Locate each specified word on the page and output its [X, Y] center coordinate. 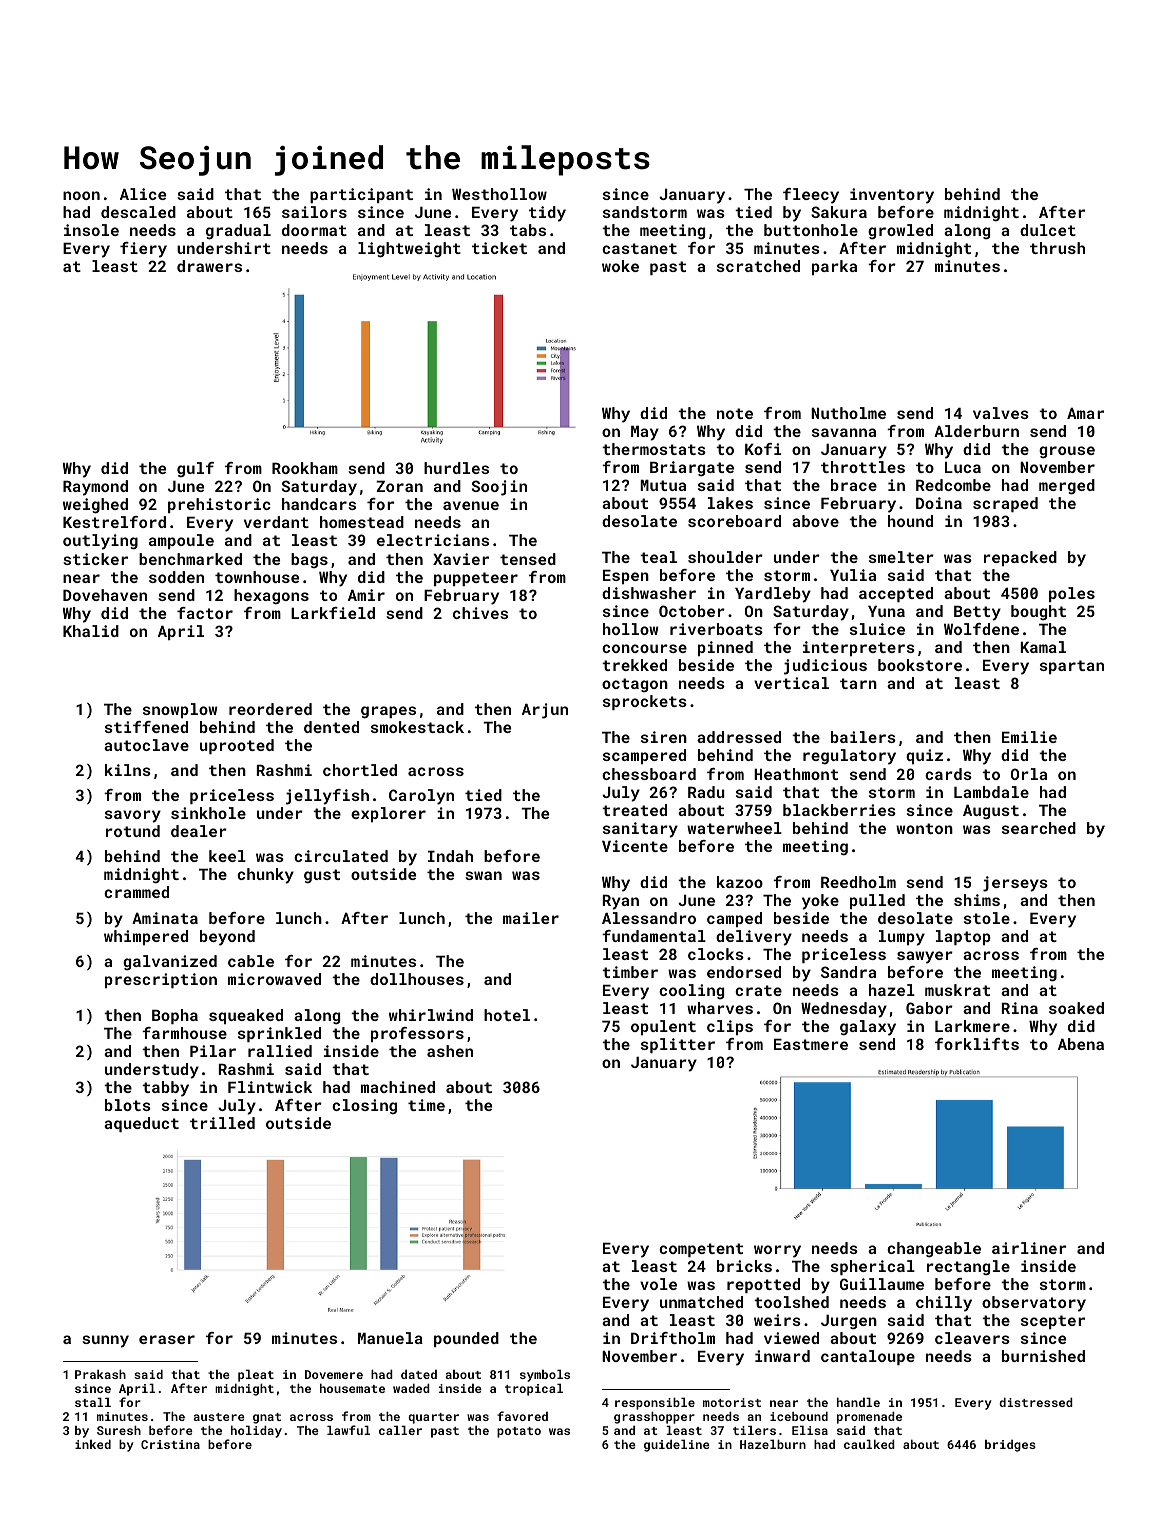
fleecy [811, 196]
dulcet [1048, 230]
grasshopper [654, 1417]
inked [93, 1444]
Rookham [305, 468]
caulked [869, 1444]
